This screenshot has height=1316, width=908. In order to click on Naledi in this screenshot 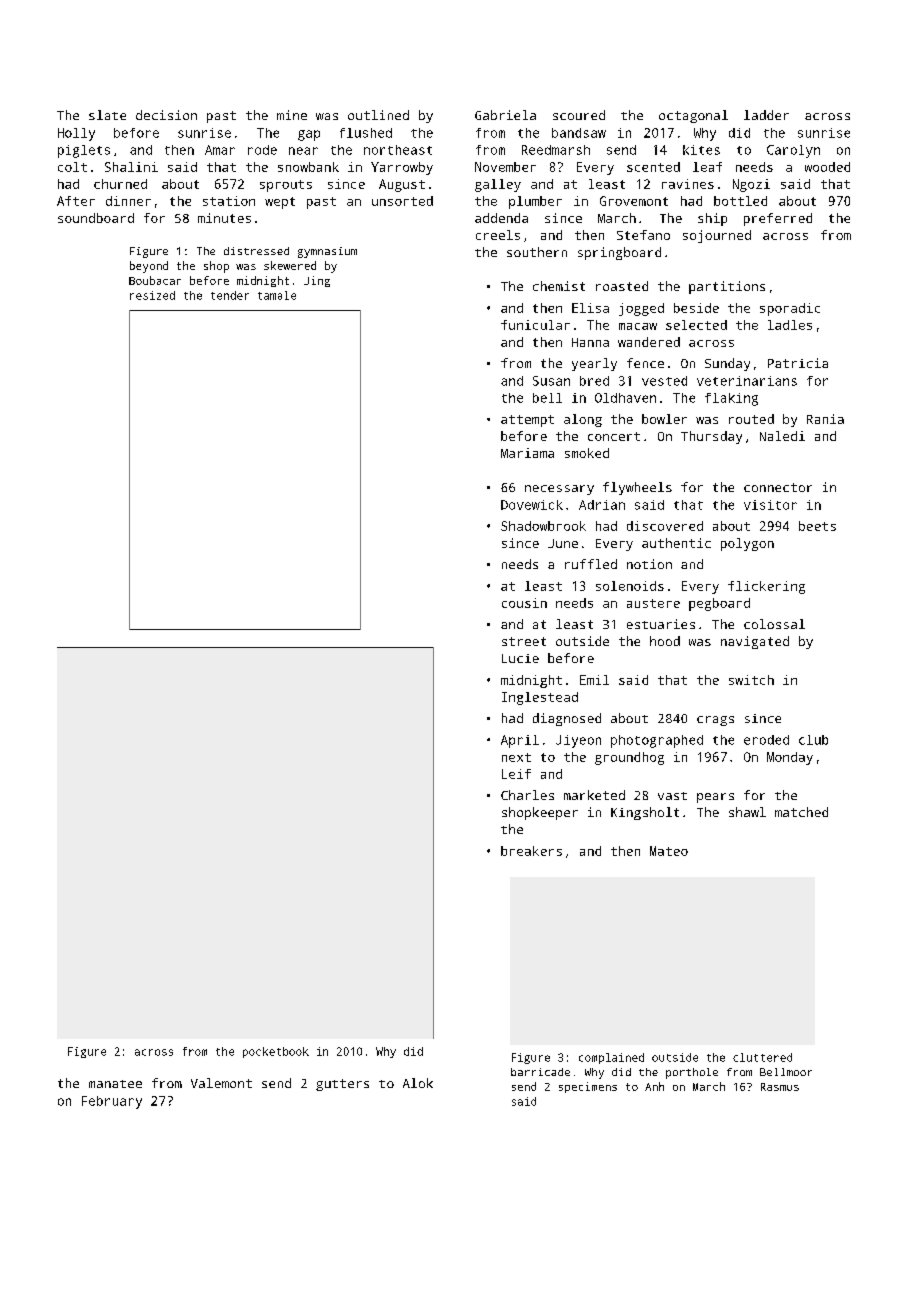, I will do `click(782, 436)`.
